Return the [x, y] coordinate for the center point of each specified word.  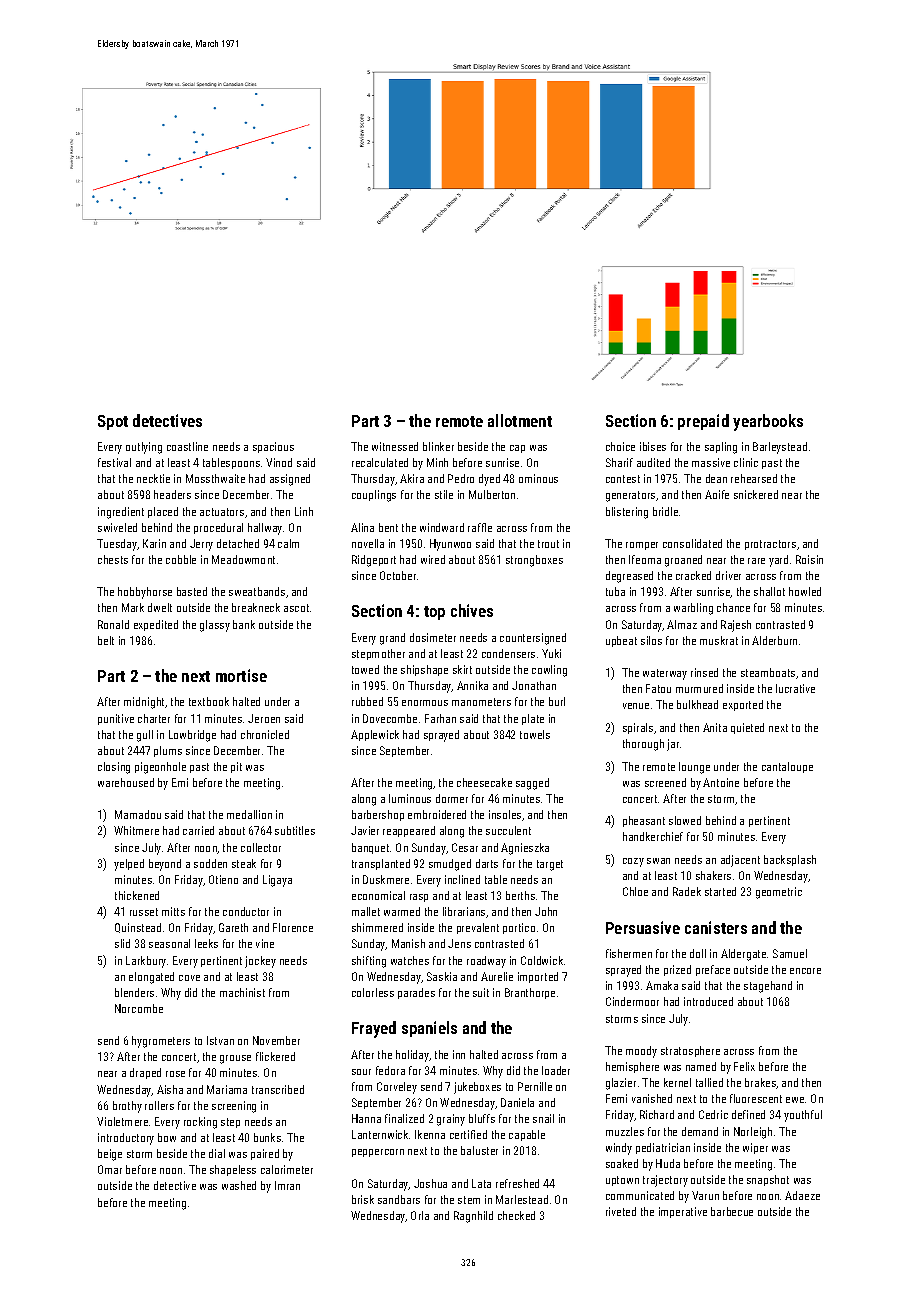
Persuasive [643, 927]
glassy [215, 626]
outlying [144, 448]
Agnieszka [525, 849]
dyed [489, 480]
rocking [200, 1123]
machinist [242, 992]
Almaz [682, 624]
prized [677, 970]
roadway [486, 962]
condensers [508, 653]
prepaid [703, 422]
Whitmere [136, 830]
